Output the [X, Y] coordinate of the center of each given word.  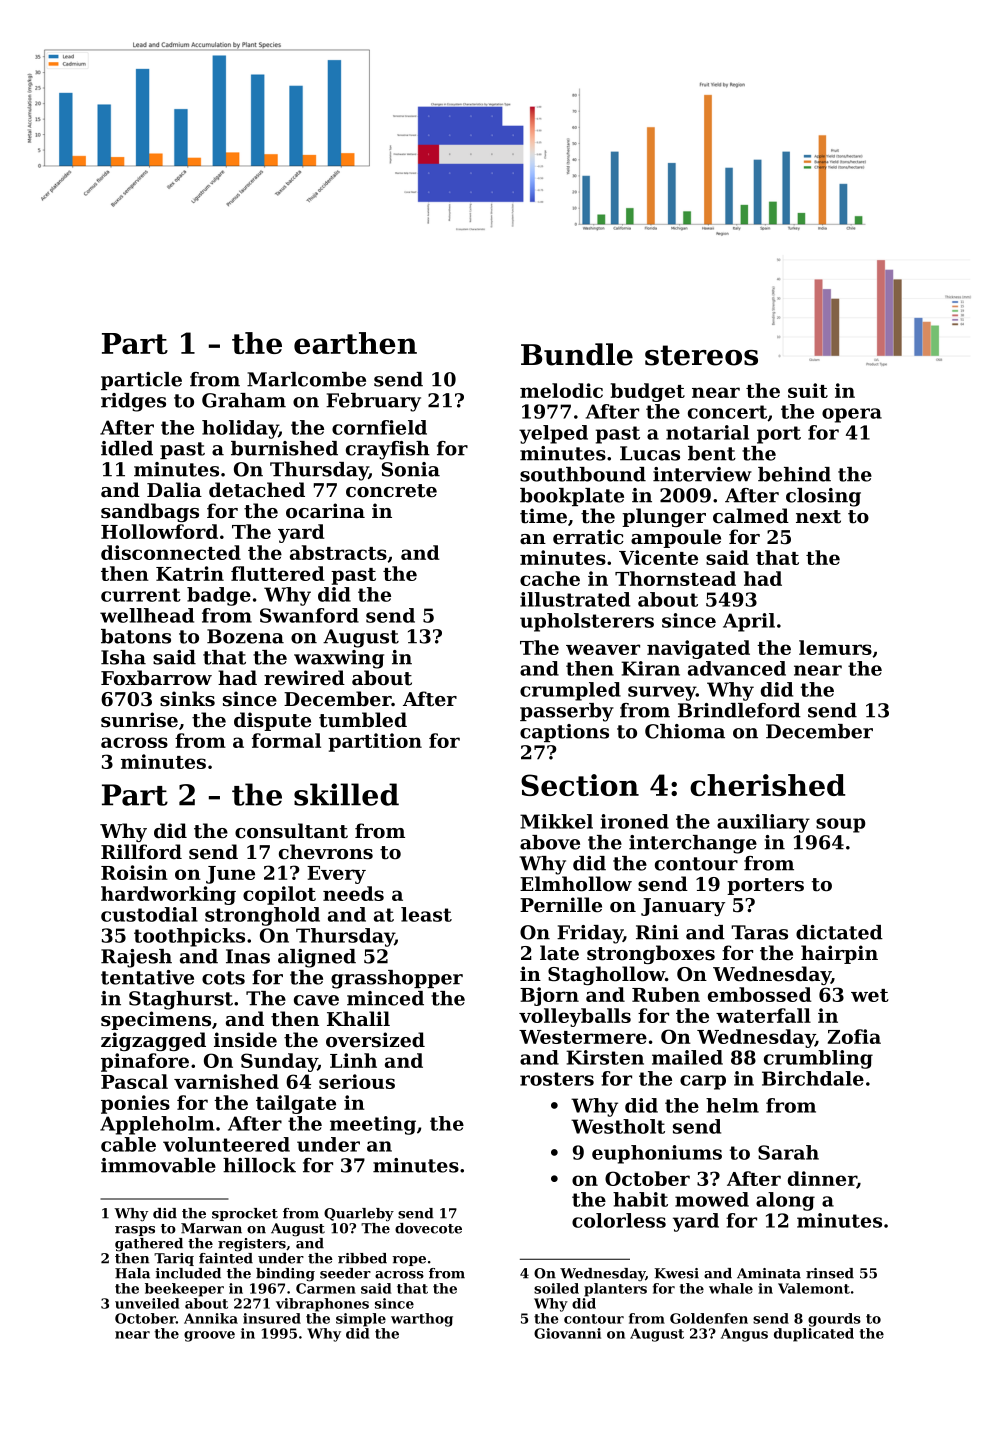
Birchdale [813, 1078]
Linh [353, 1060]
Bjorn [549, 996]
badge [219, 596]
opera [852, 415]
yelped [553, 434]
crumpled [570, 691]
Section [580, 785]
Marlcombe [306, 379]
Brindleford [739, 710]
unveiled [147, 1303]
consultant [291, 831]
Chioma [685, 731]
